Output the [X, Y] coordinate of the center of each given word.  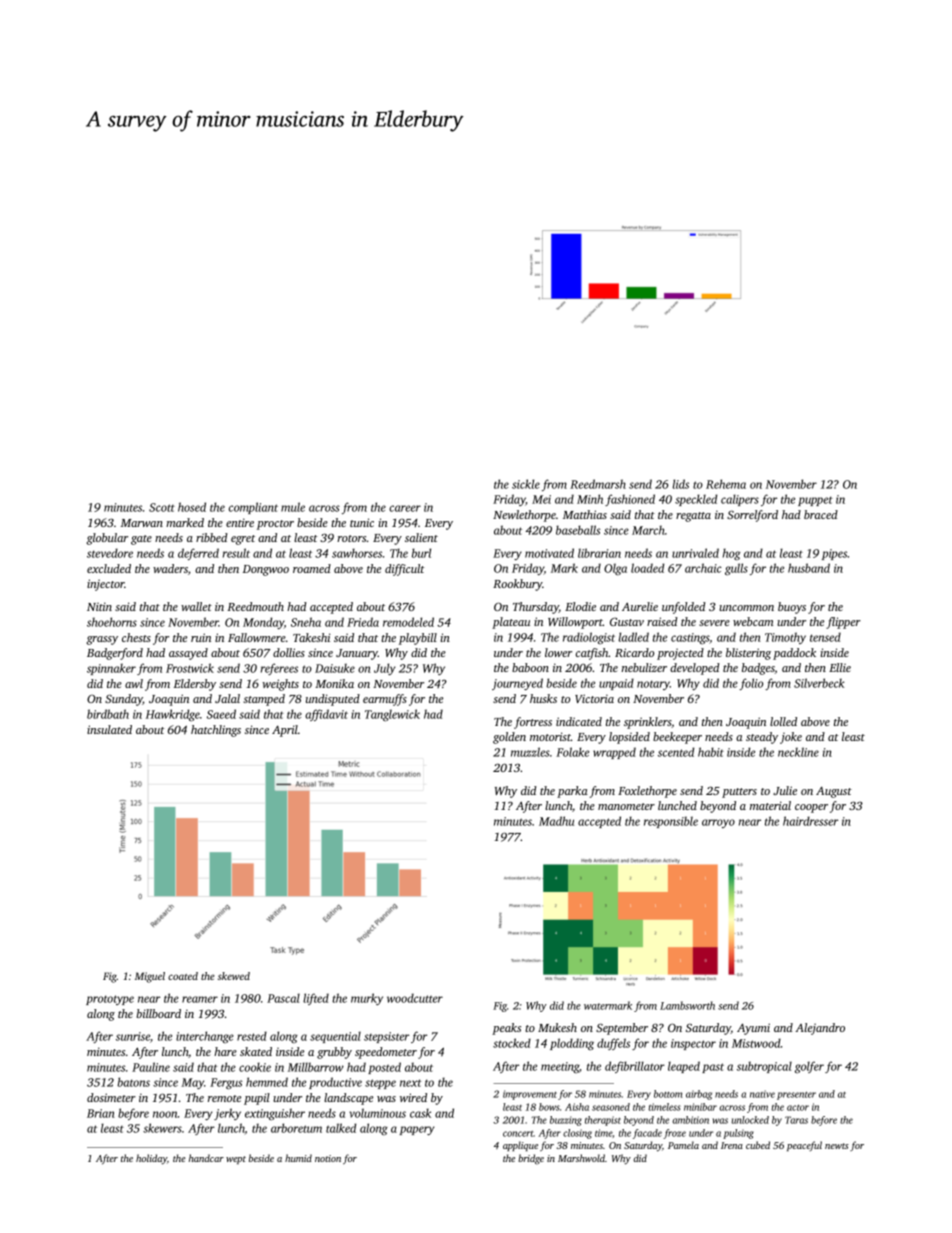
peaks [506, 1029]
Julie [785, 790]
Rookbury [517, 585]
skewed [234, 976]
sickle [526, 484]
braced [821, 514]
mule [293, 507]
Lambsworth [687, 1005]
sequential [335, 1037]
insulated [109, 729]
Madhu [556, 821]
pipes [834, 554]
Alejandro [820, 1029]
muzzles [530, 752]
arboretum [296, 1128]
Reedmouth [255, 606]
